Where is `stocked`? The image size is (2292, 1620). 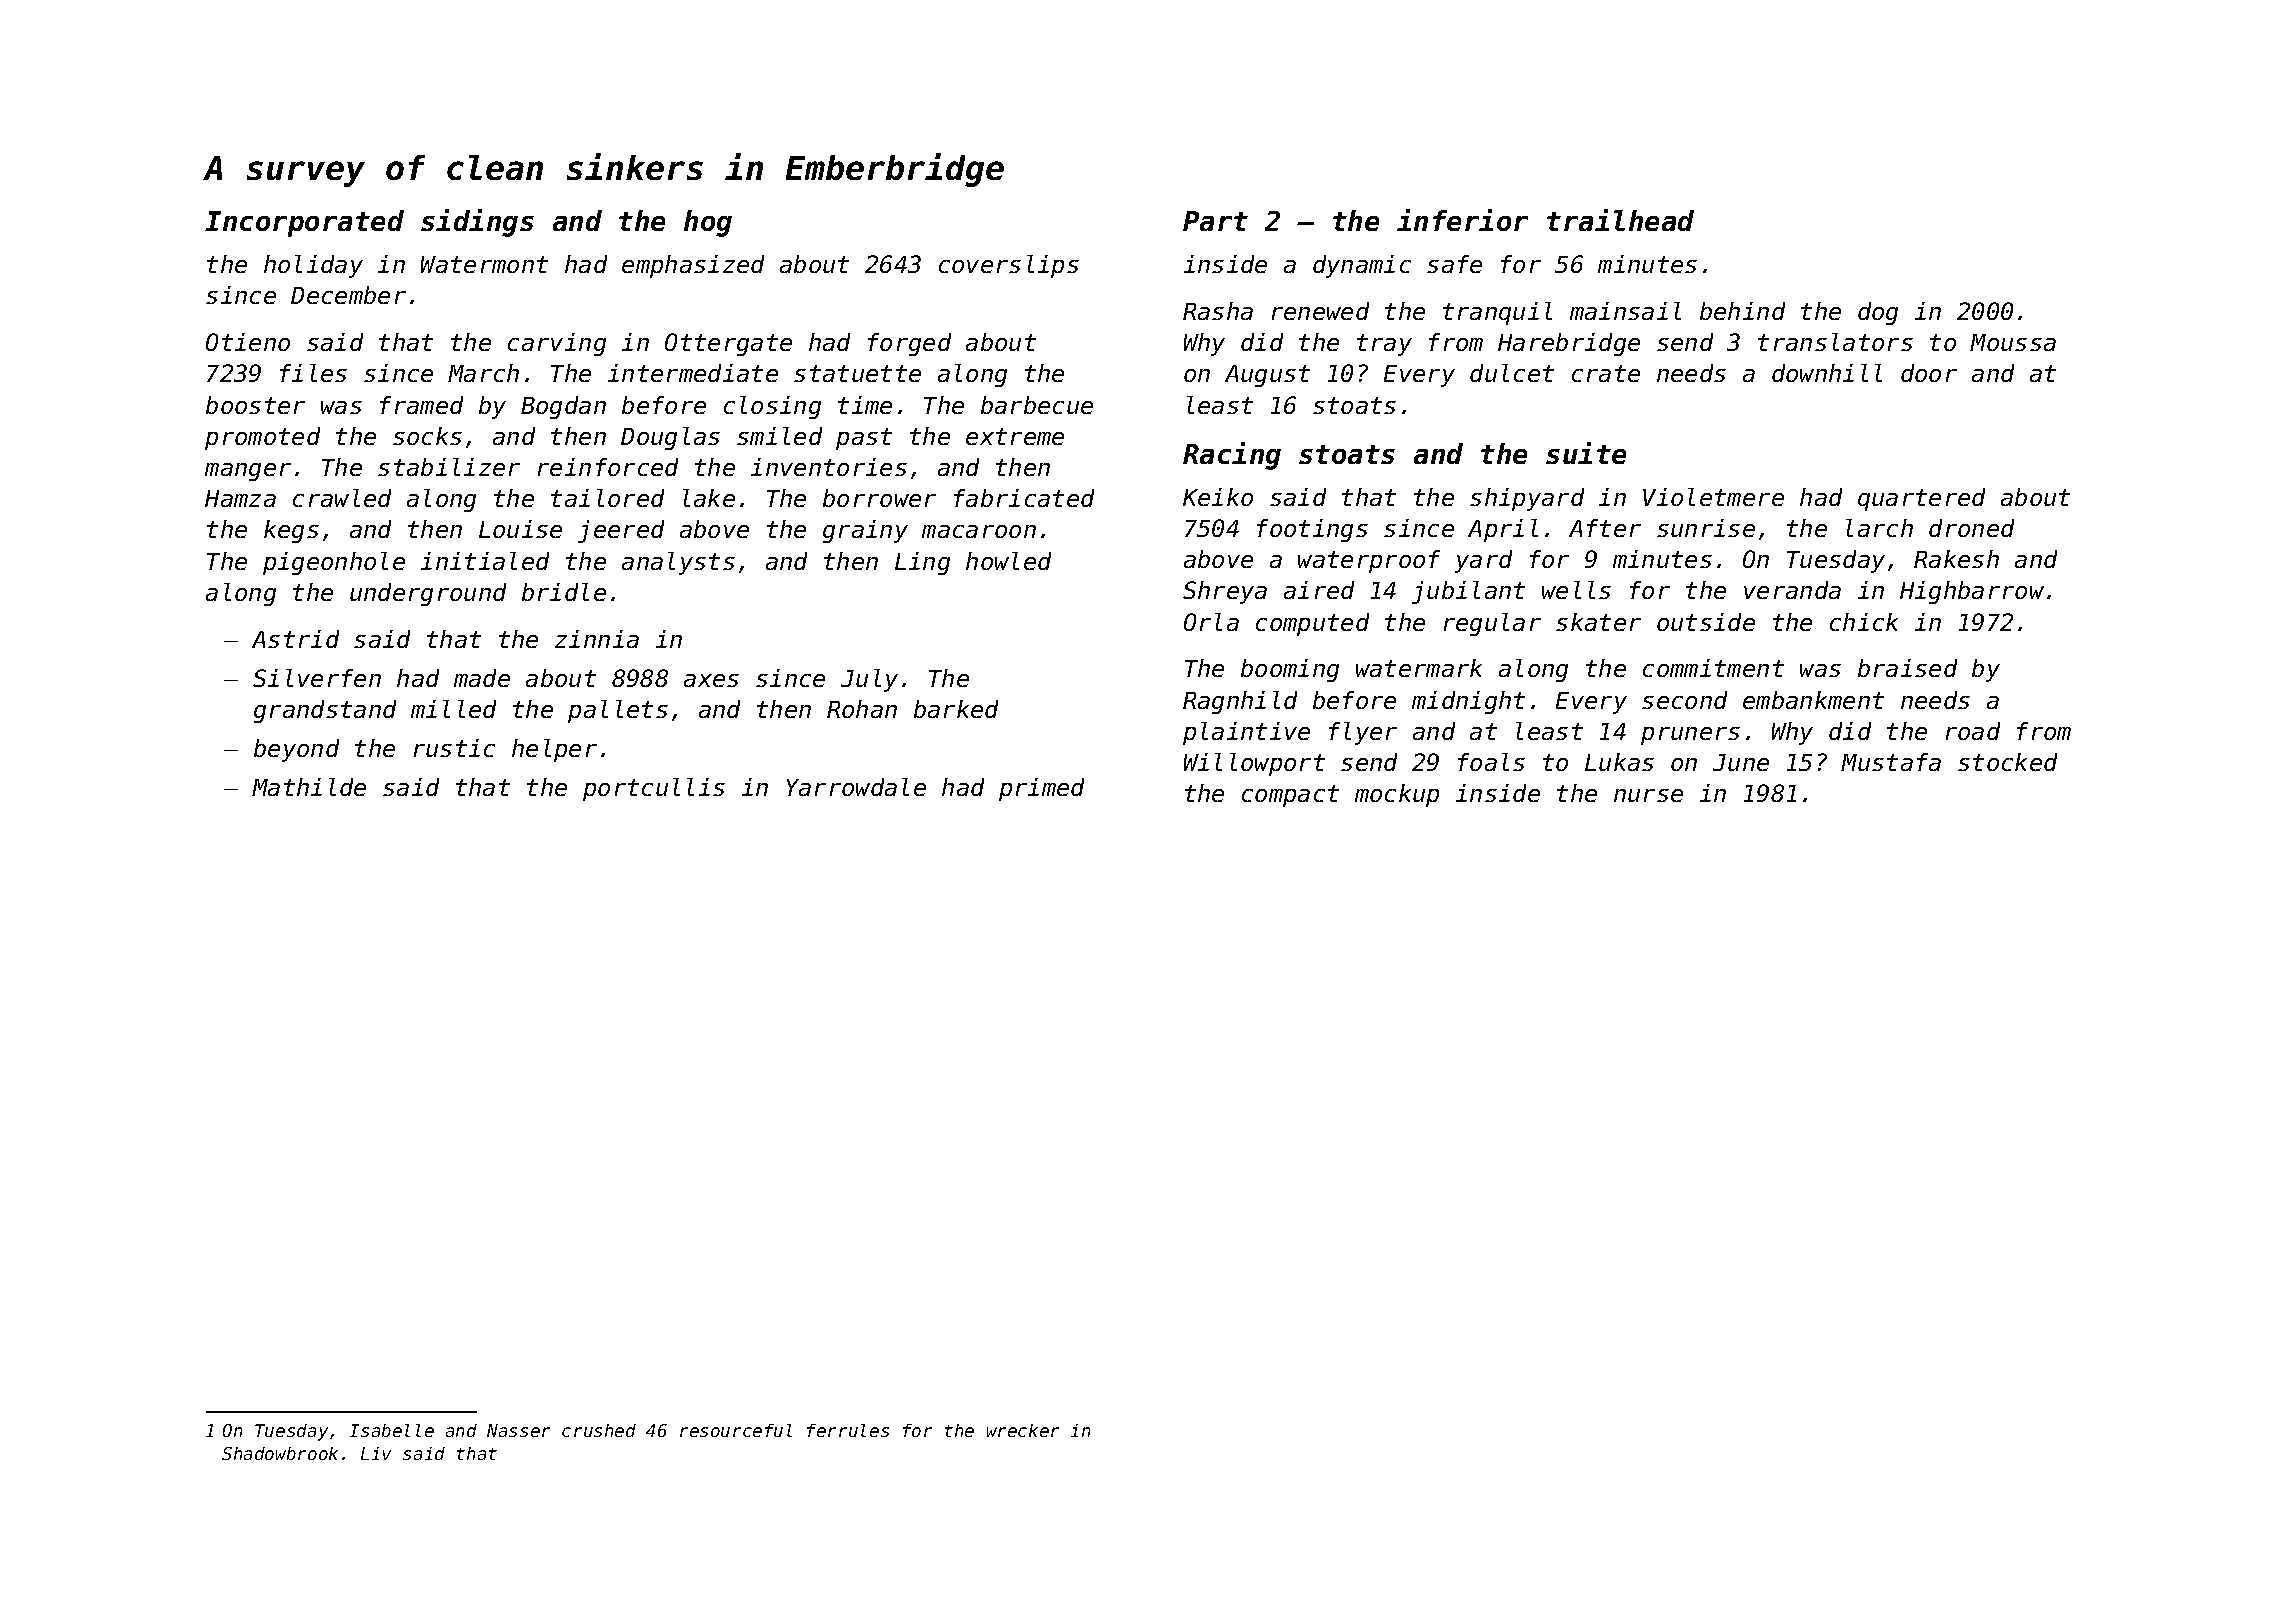 stocked is located at coordinates (2007, 762).
